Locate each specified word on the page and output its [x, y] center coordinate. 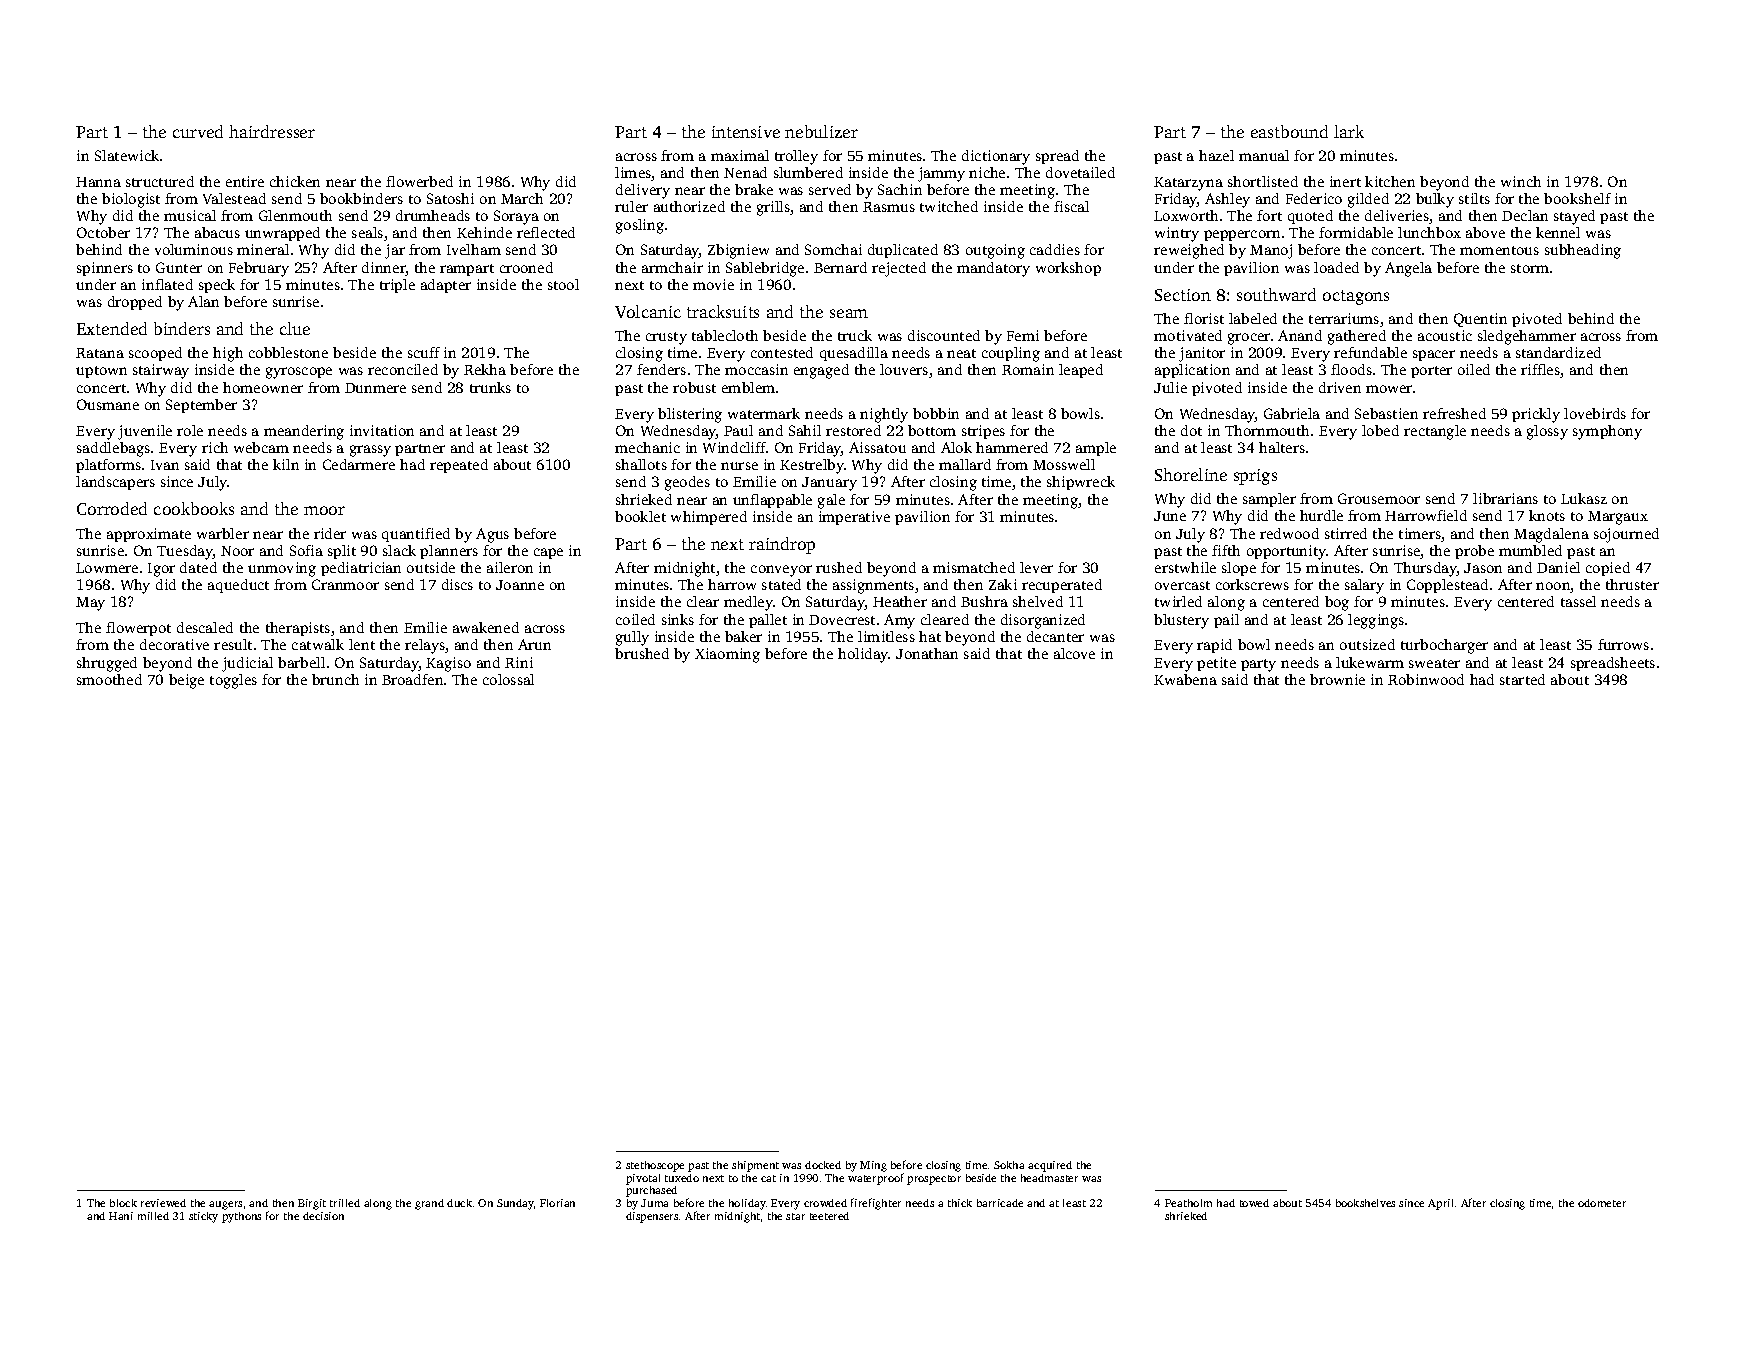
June [1170, 516]
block [123, 1203]
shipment [755, 1166]
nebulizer [821, 131]
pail [1226, 621]
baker [743, 636]
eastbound [1289, 131]
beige [186, 681]
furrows [1623, 644]
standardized [1558, 352]
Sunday [515, 1204]
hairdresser [272, 131]
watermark [764, 413]
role [190, 430]
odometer [1602, 1203]
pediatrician [361, 569]
